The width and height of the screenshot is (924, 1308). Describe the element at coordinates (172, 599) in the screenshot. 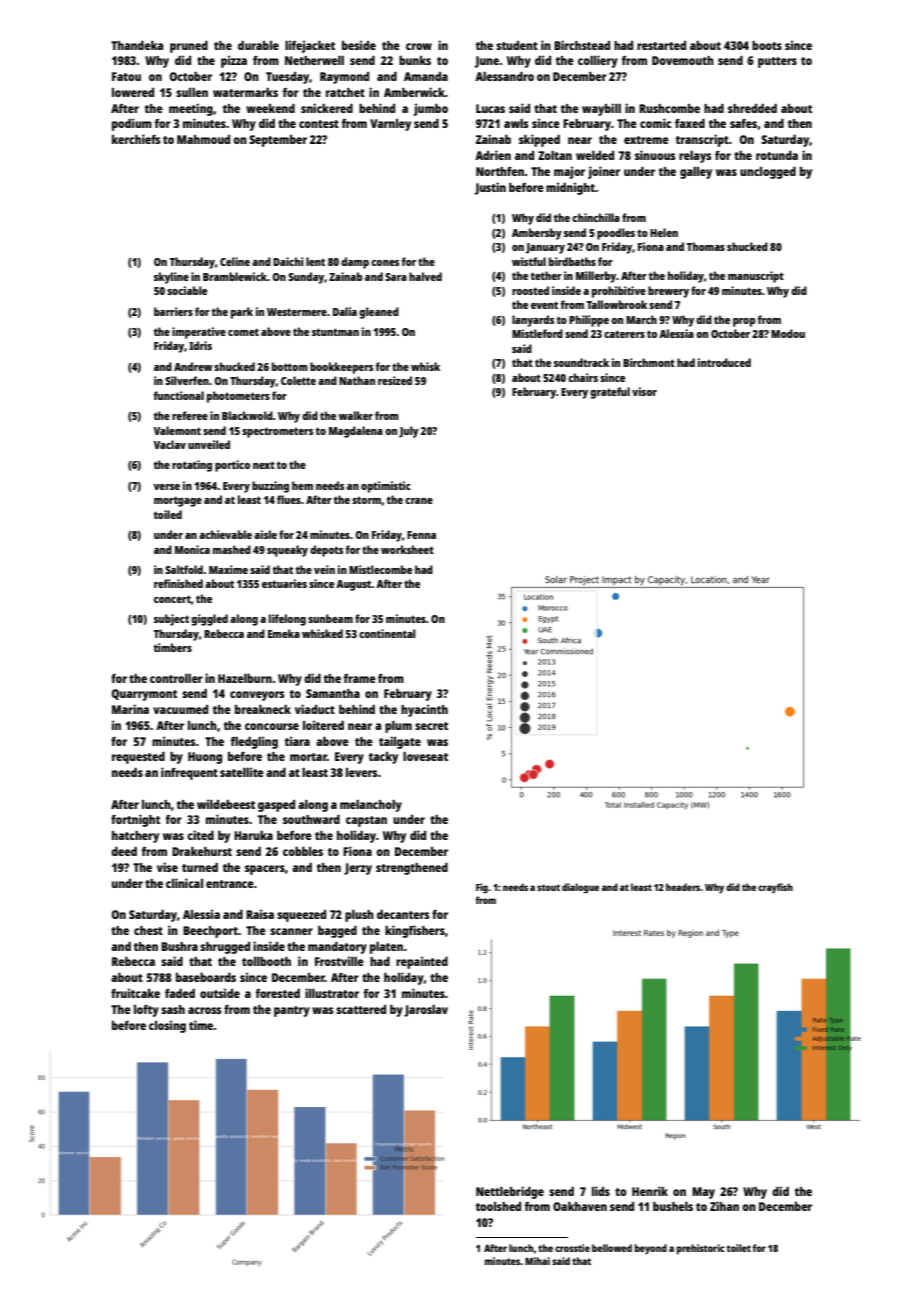

I see `concert` at that location.
